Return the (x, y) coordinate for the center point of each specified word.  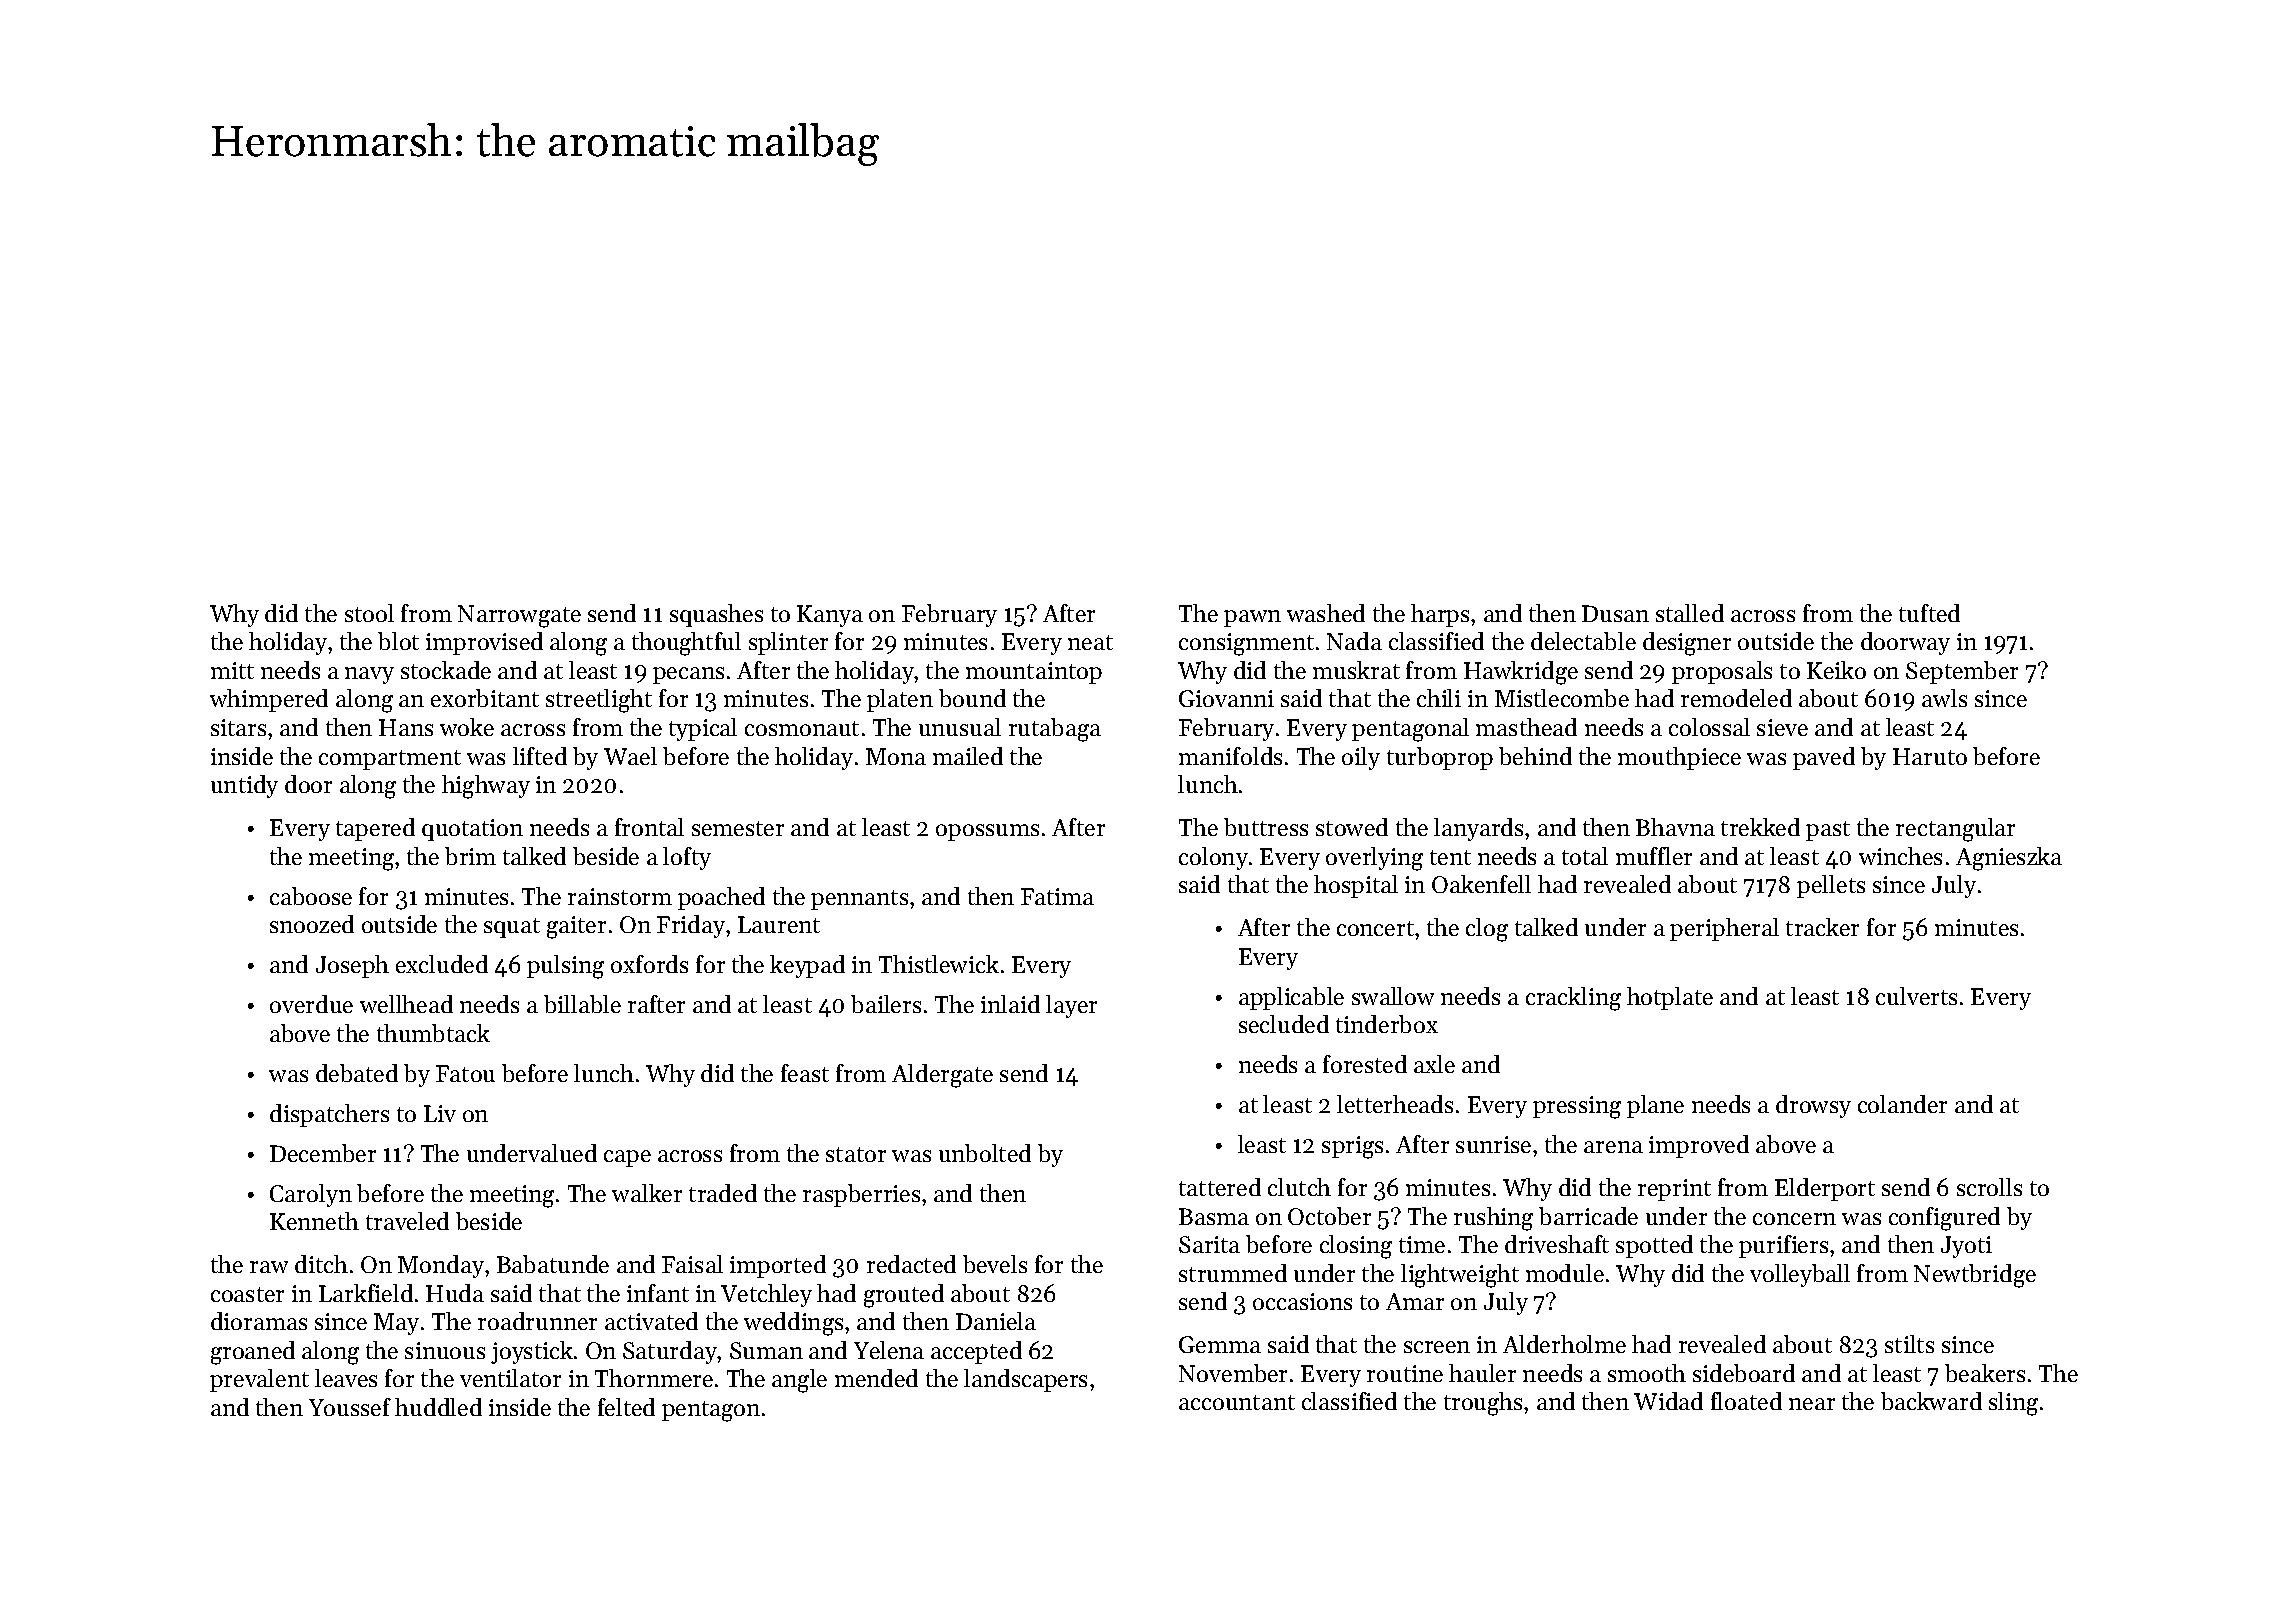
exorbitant (485, 698)
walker (647, 1193)
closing (1356, 1247)
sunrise (1493, 1144)
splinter (788, 643)
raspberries (861, 1195)
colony (1213, 858)
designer (1687, 644)
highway (486, 787)
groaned (253, 1353)
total (1585, 856)
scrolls (1989, 1187)
